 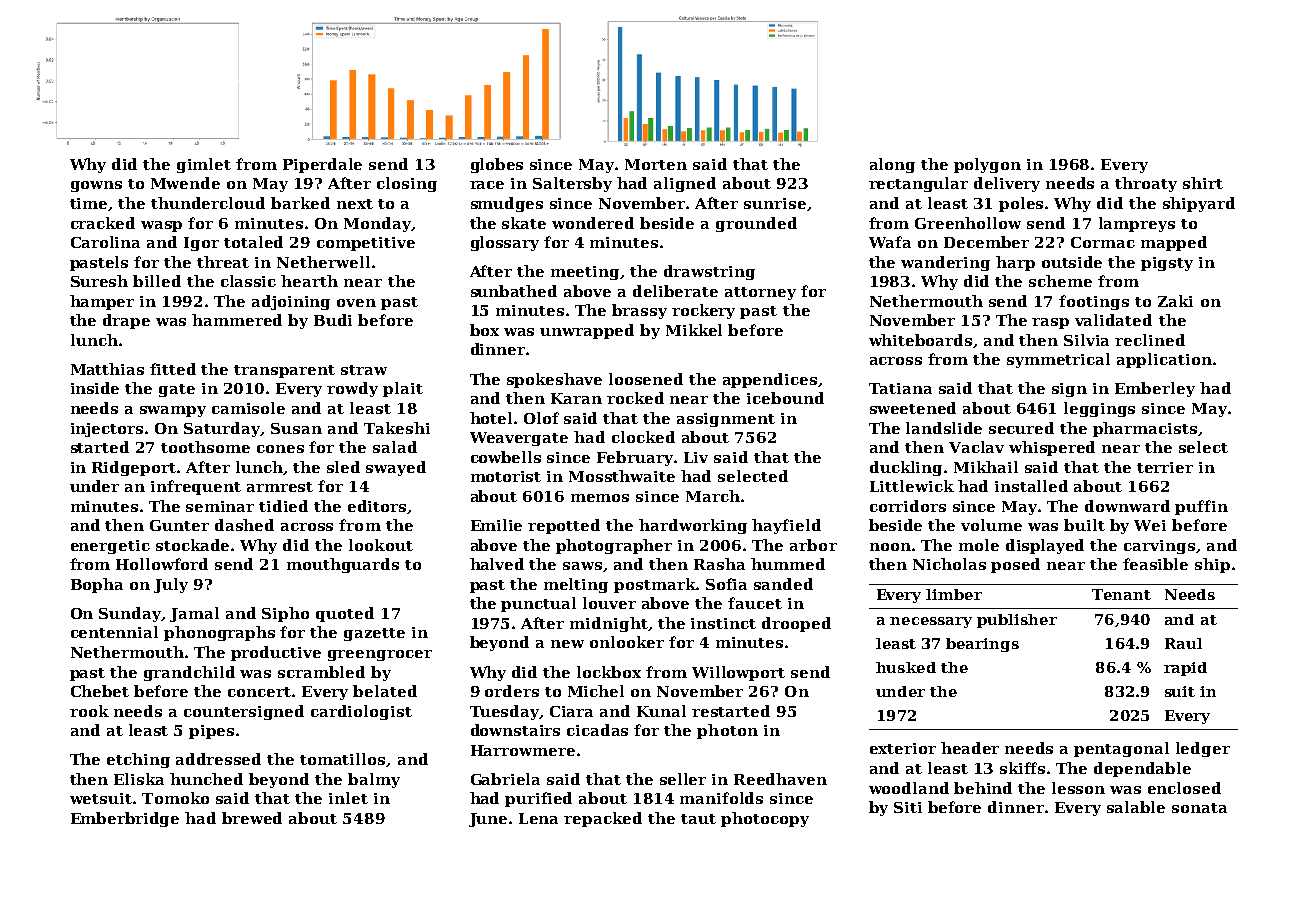 I want to click on rasp, so click(x=1050, y=323).
